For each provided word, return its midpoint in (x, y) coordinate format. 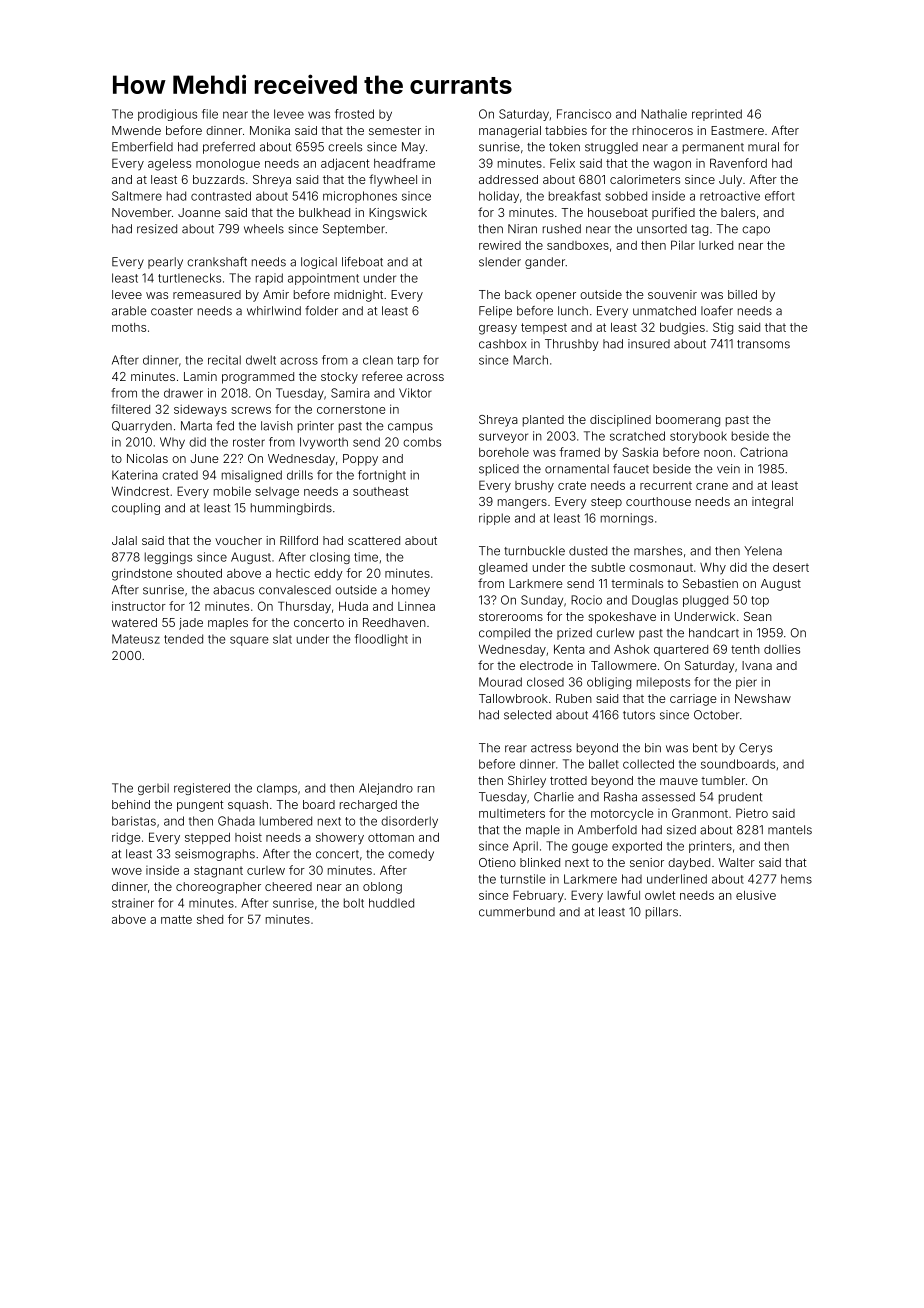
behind (131, 804)
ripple (494, 519)
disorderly (409, 822)
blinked (540, 862)
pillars (662, 913)
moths (129, 327)
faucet (631, 469)
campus (410, 428)
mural (763, 147)
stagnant (218, 872)
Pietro (752, 813)
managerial (510, 132)
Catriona (764, 452)
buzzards (219, 179)
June (204, 458)
